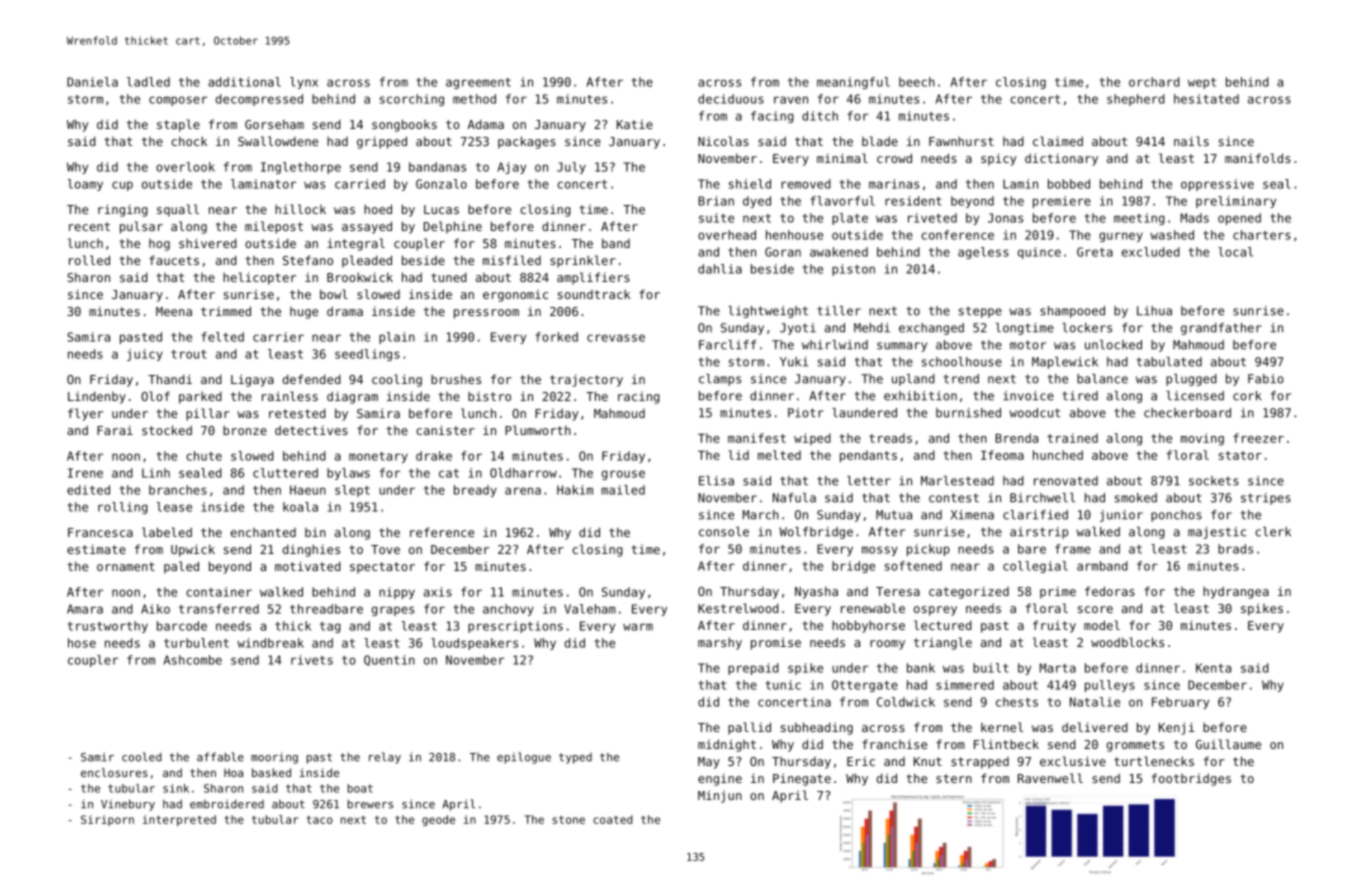 The image size is (1372, 887). I want to click on arena, so click(523, 491).
